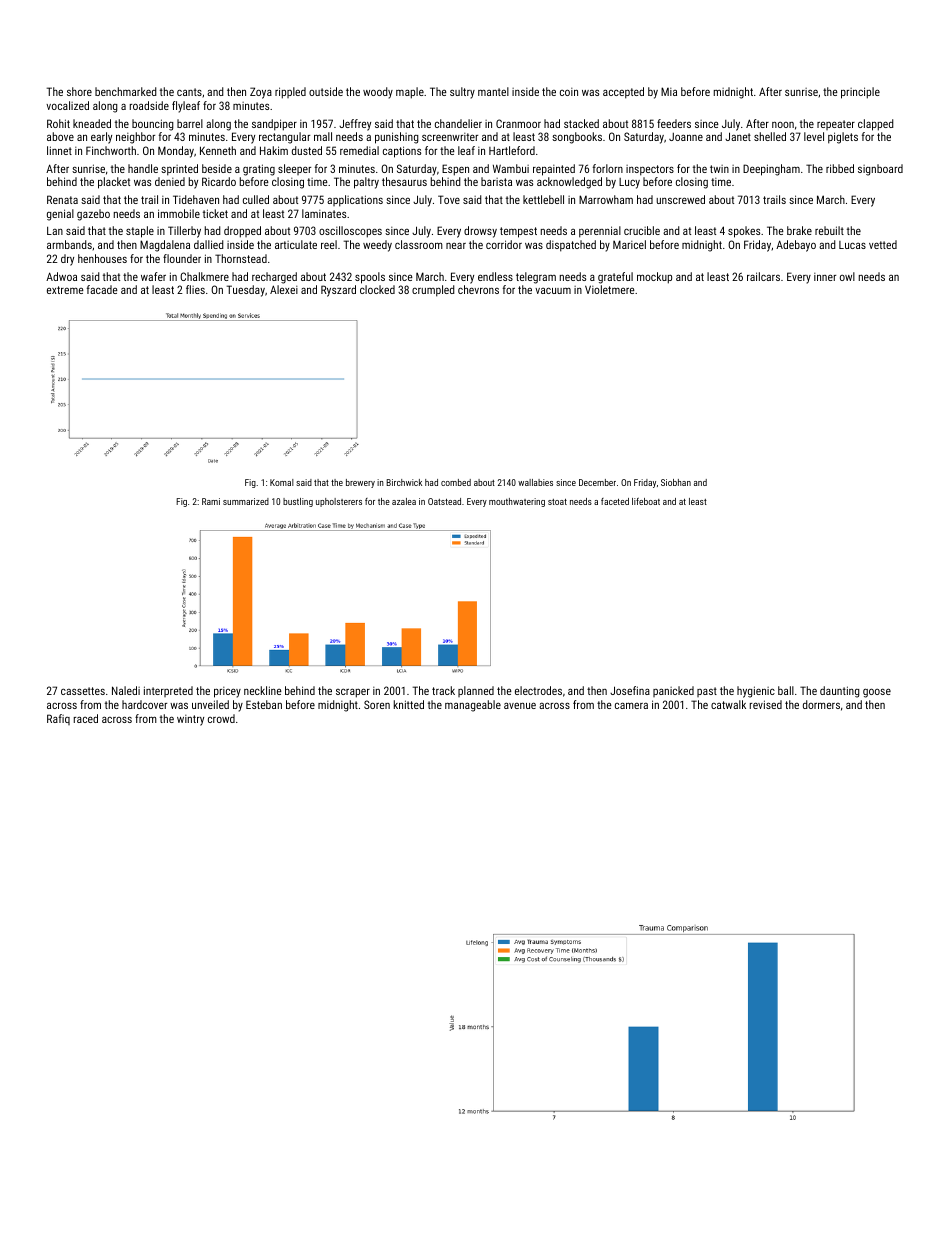  I want to click on past, so click(707, 692).
